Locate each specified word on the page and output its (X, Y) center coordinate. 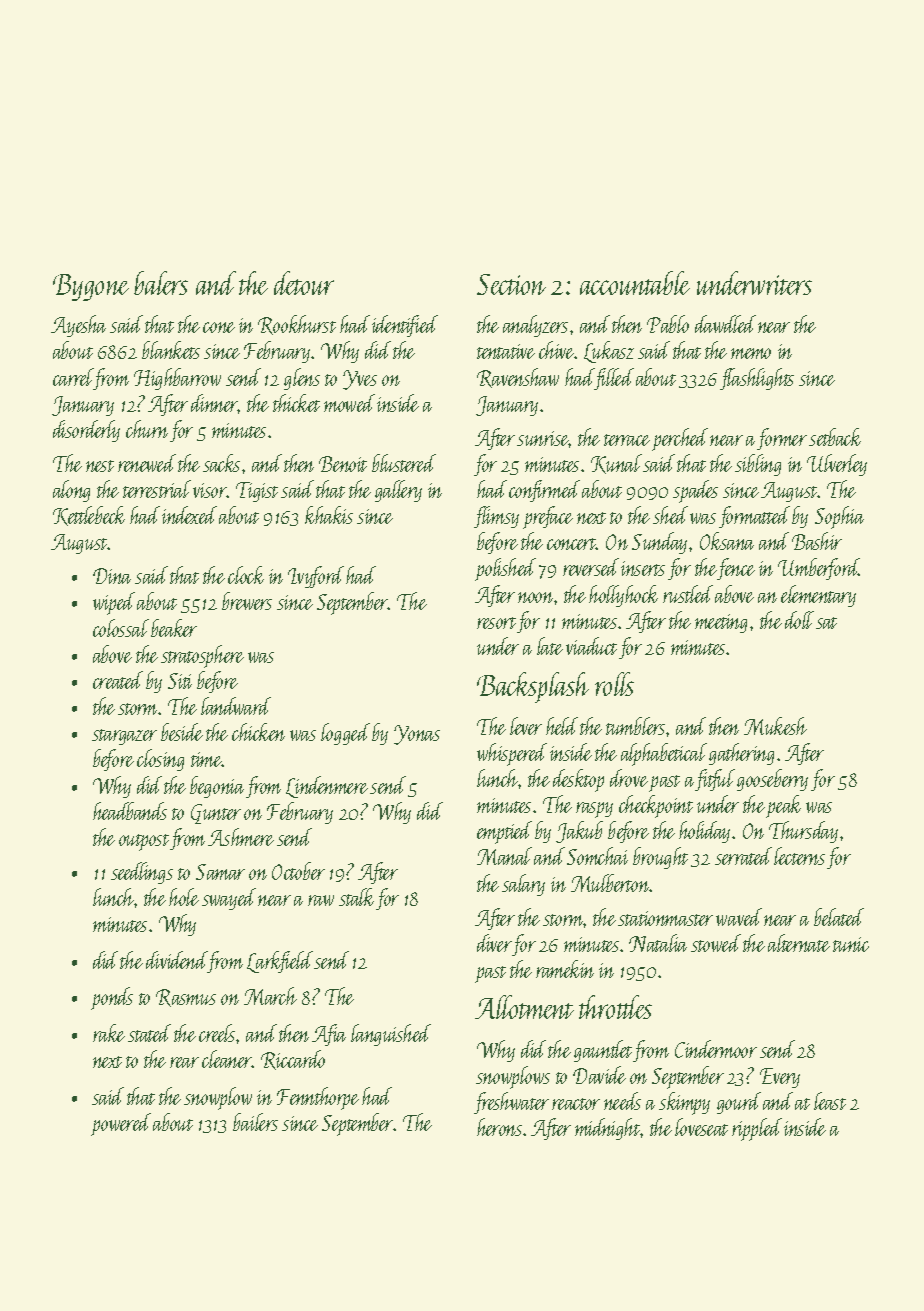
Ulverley (837, 465)
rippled (757, 1129)
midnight (607, 1129)
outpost (144, 842)
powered (121, 1124)
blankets (171, 350)
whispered (512, 754)
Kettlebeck (89, 516)
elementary (818, 596)
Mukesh (775, 726)
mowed (349, 403)
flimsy (496, 517)
